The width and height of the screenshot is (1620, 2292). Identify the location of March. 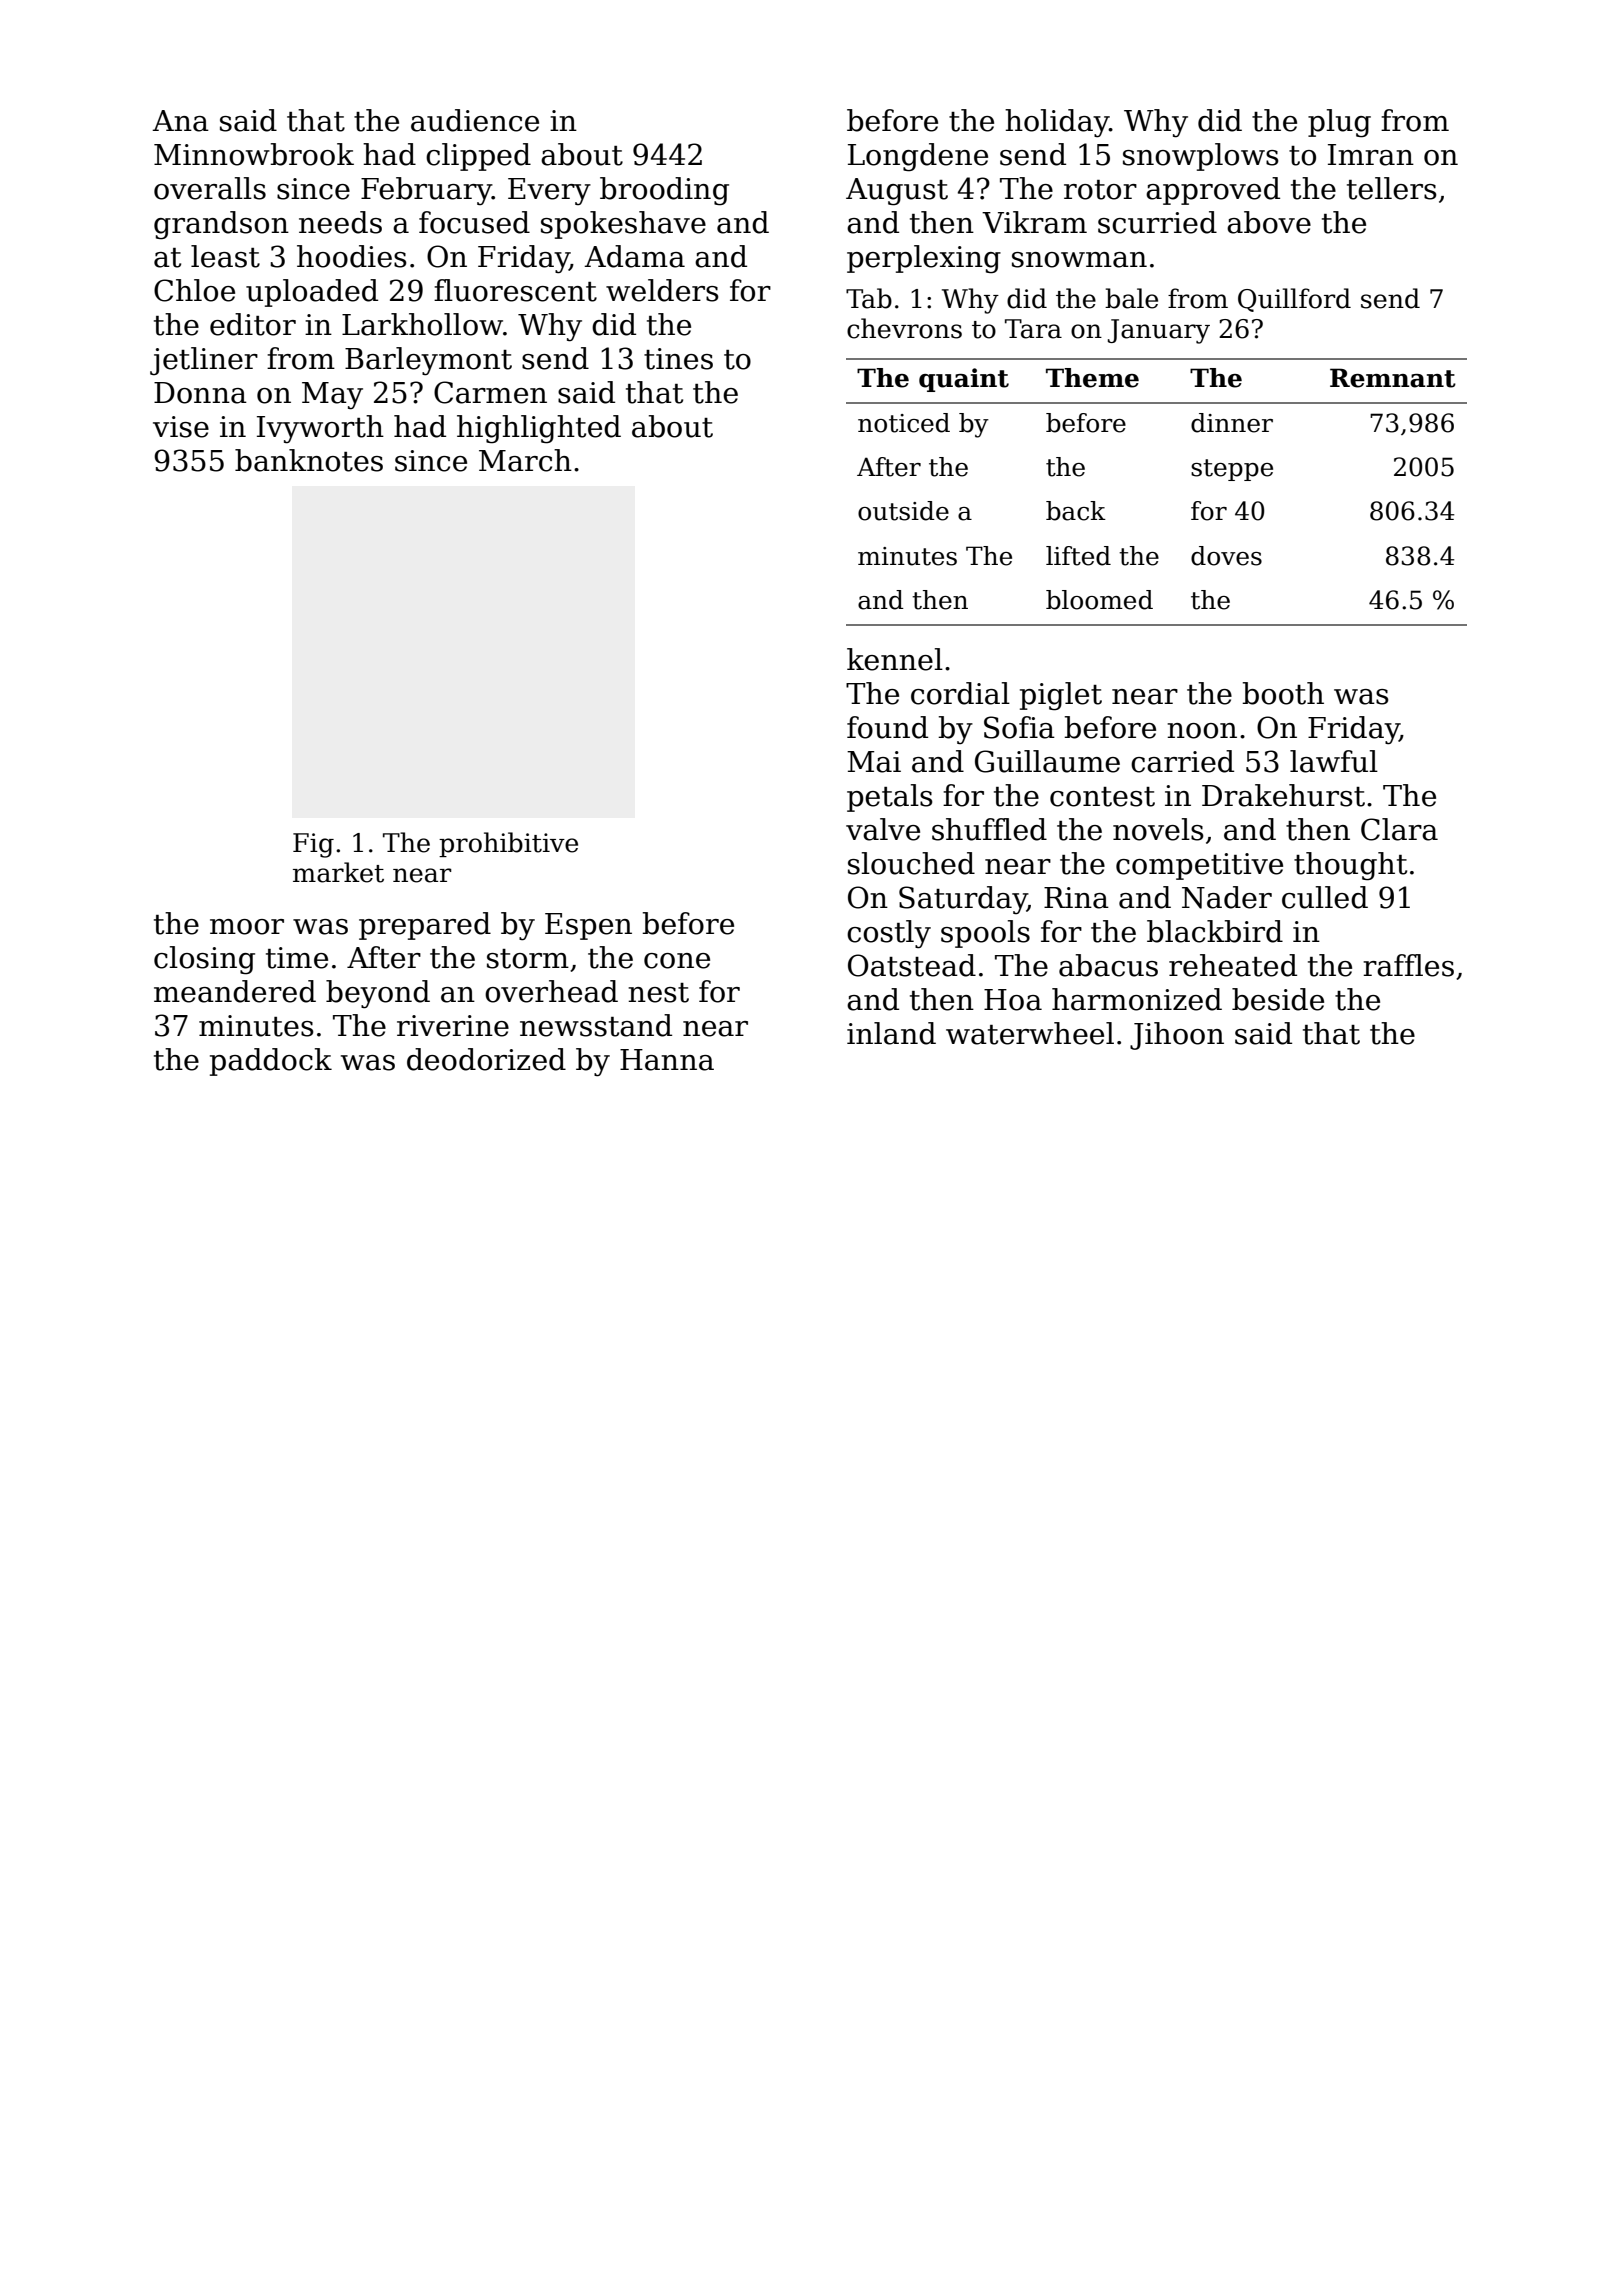
(525, 460).
